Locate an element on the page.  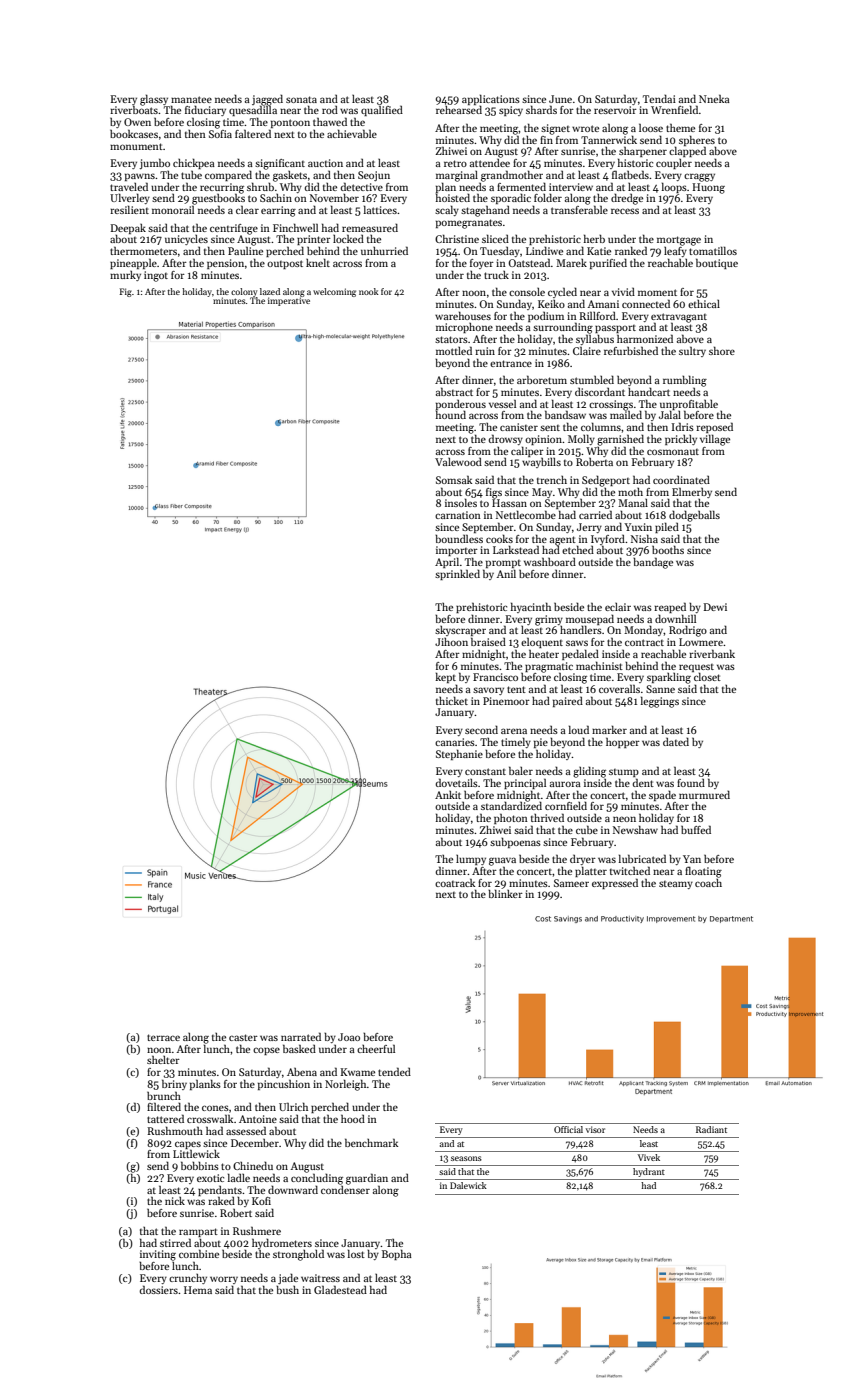
applications is located at coordinates (491, 100).
